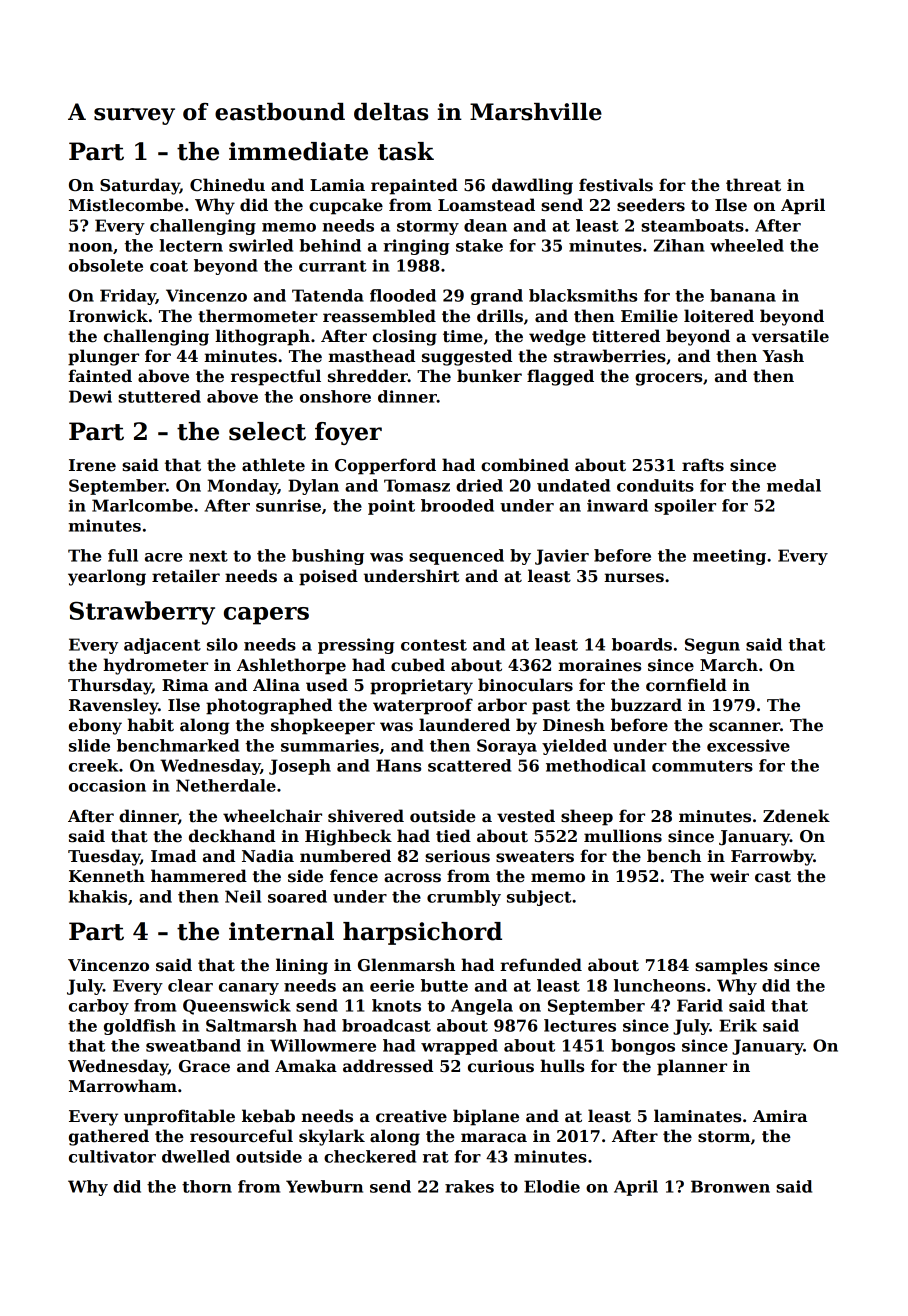 Image resolution: width=908 pixels, height=1316 pixels. I want to click on photographed, so click(269, 706).
